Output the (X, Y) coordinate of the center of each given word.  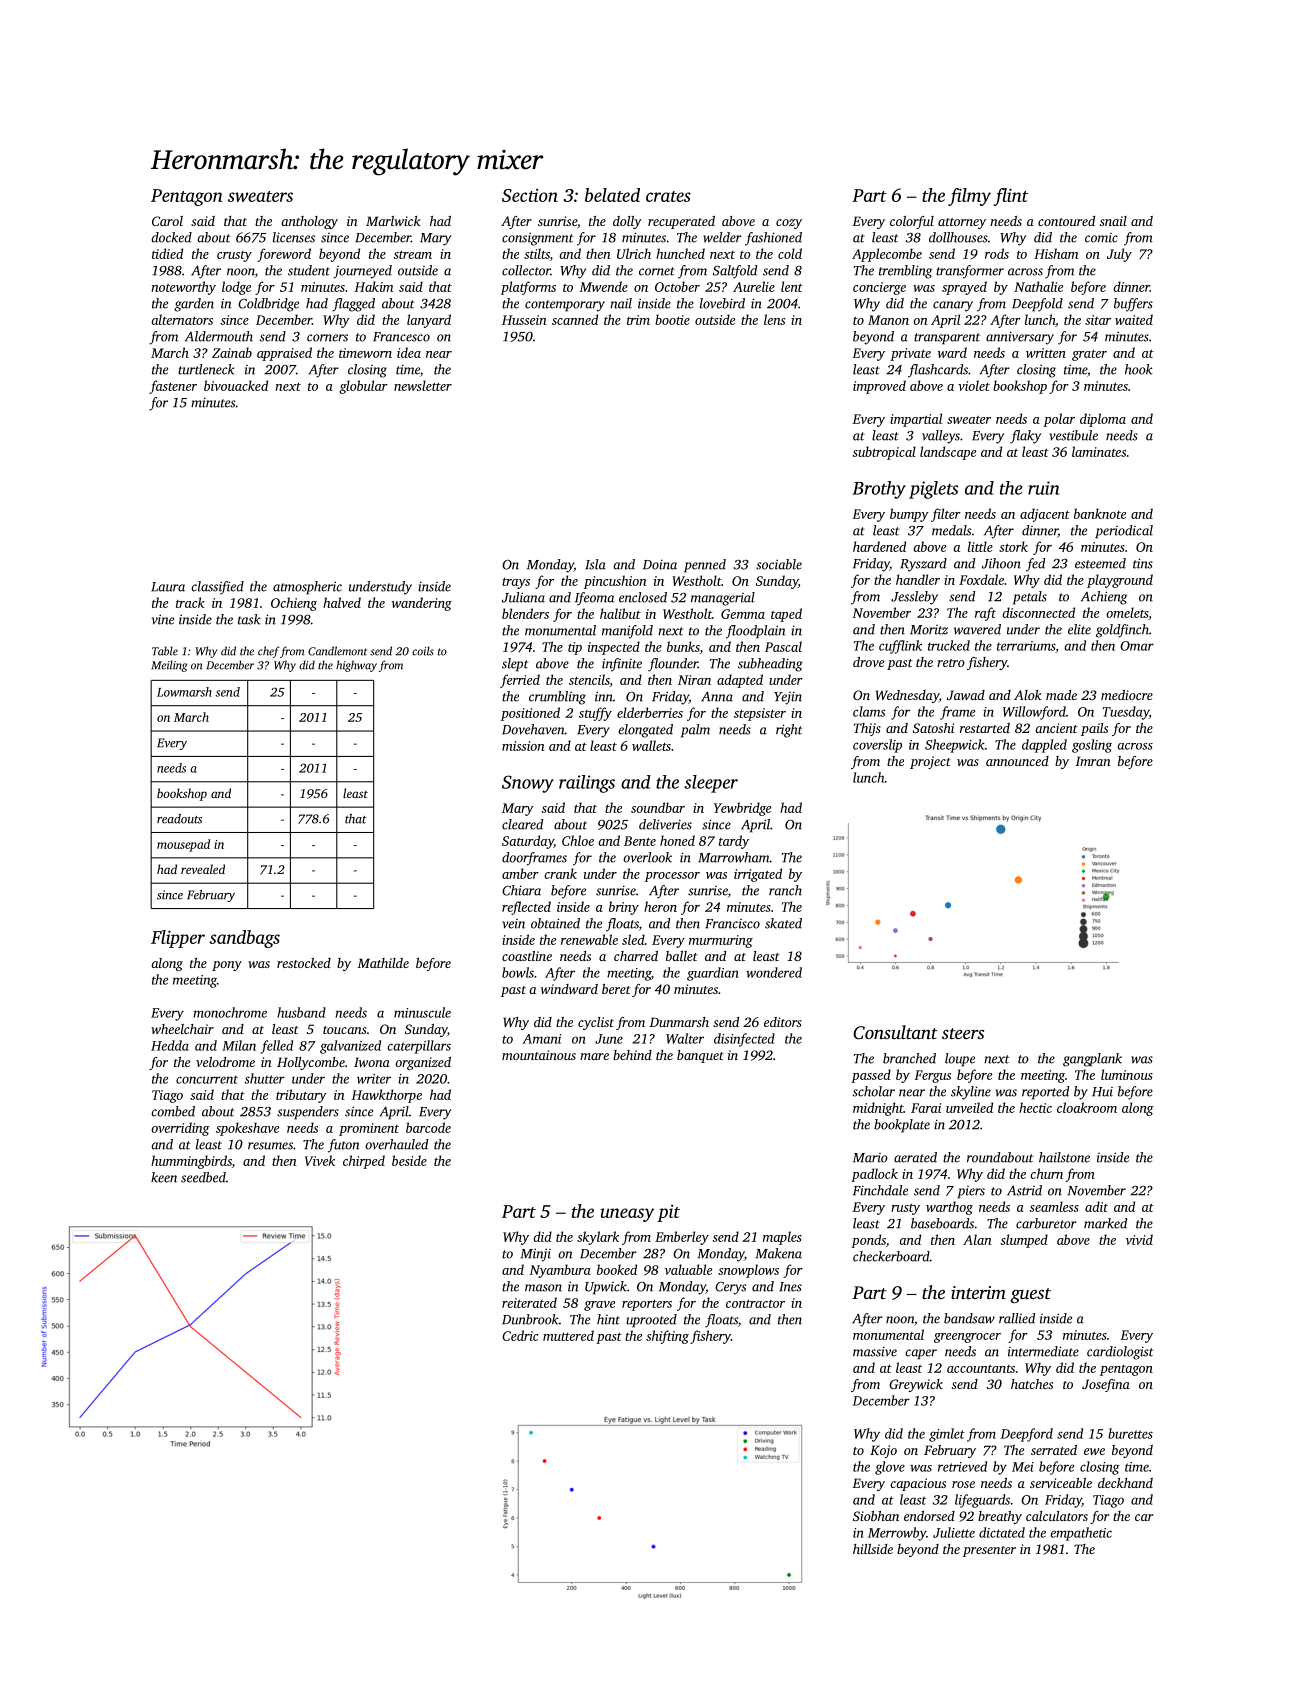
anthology (309, 222)
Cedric (520, 1335)
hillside (873, 1549)
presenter (989, 1551)
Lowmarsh (184, 692)
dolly (627, 222)
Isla (595, 564)
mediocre (1127, 695)
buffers (1133, 305)
